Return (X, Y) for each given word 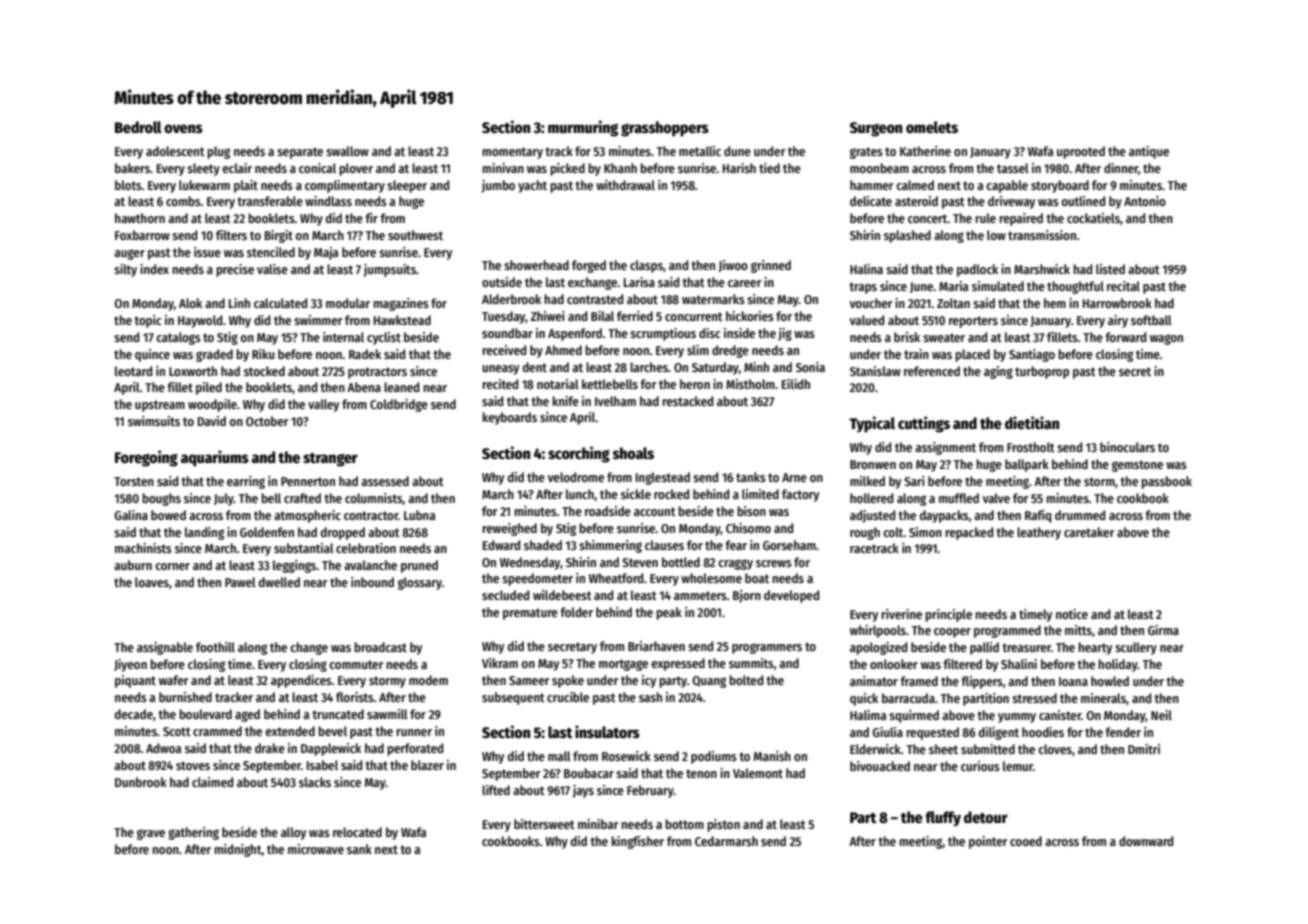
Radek (365, 354)
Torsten (134, 481)
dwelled (279, 582)
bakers (132, 168)
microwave (316, 849)
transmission (1042, 235)
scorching (579, 454)
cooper (952, 633)
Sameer (529, 680)
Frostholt (1031, 447)
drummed (1080, 515)
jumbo (498, 186)
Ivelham (615, 401)
